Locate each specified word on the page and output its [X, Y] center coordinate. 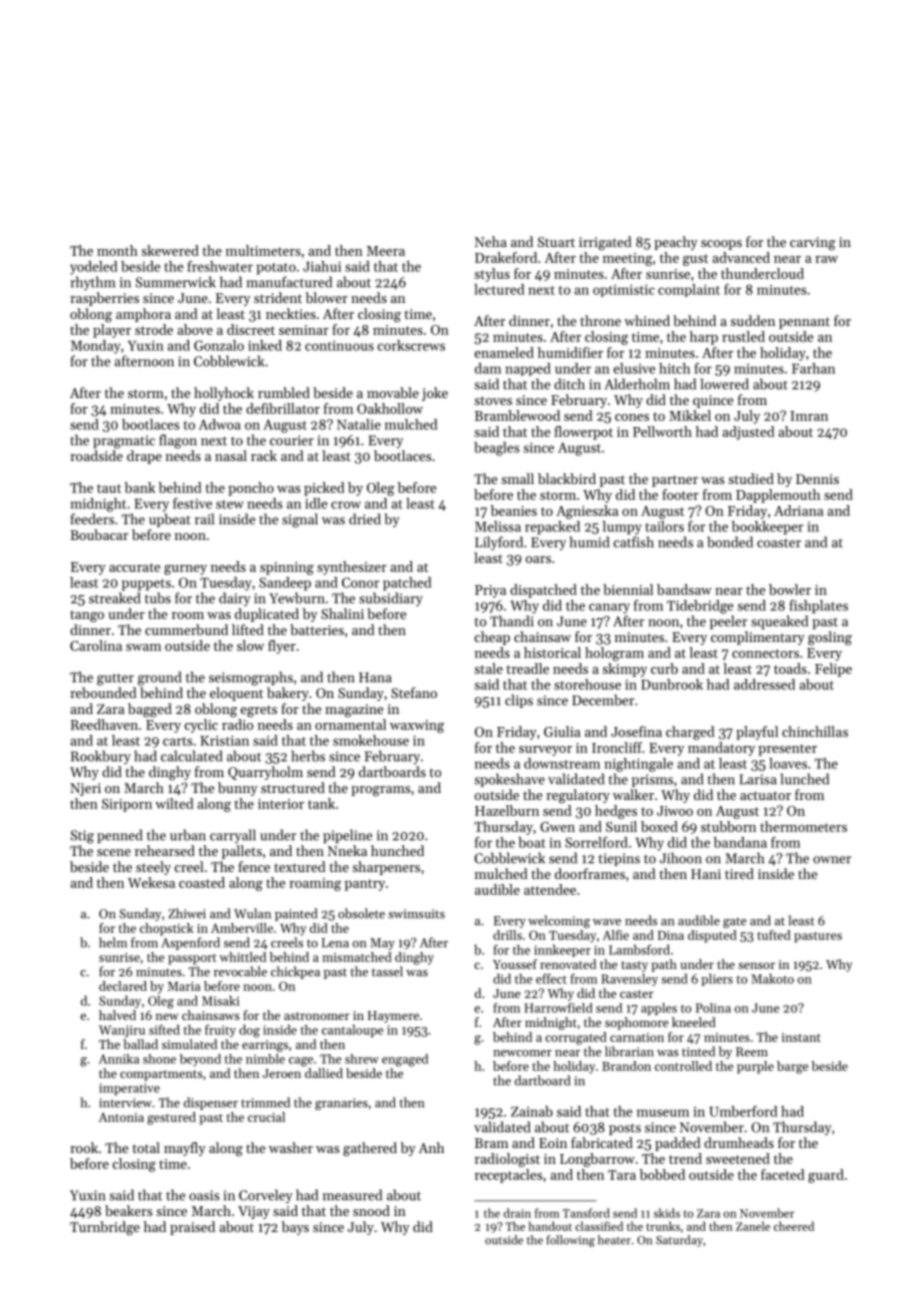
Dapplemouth [778, 496]
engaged [405, 1060]
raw [826, 259]
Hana [375, 677]
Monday [96, 347]
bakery [288, 694]
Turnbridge [105, 1228]
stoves [493, 400]
